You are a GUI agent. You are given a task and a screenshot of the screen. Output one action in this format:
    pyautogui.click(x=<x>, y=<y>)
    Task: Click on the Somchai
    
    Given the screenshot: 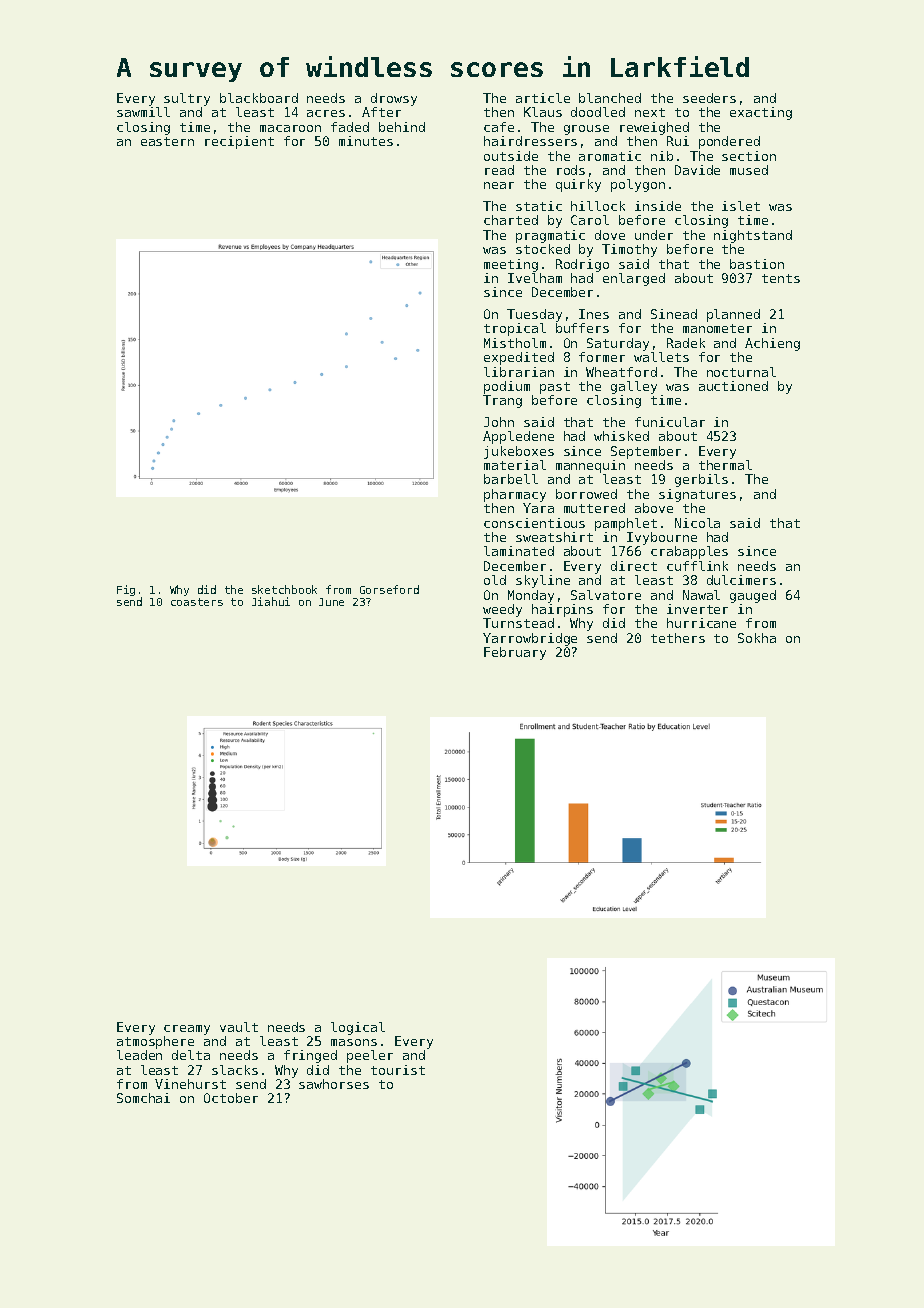 What is the action you would take?
    pyautogui.click(x=143, y=1098)
